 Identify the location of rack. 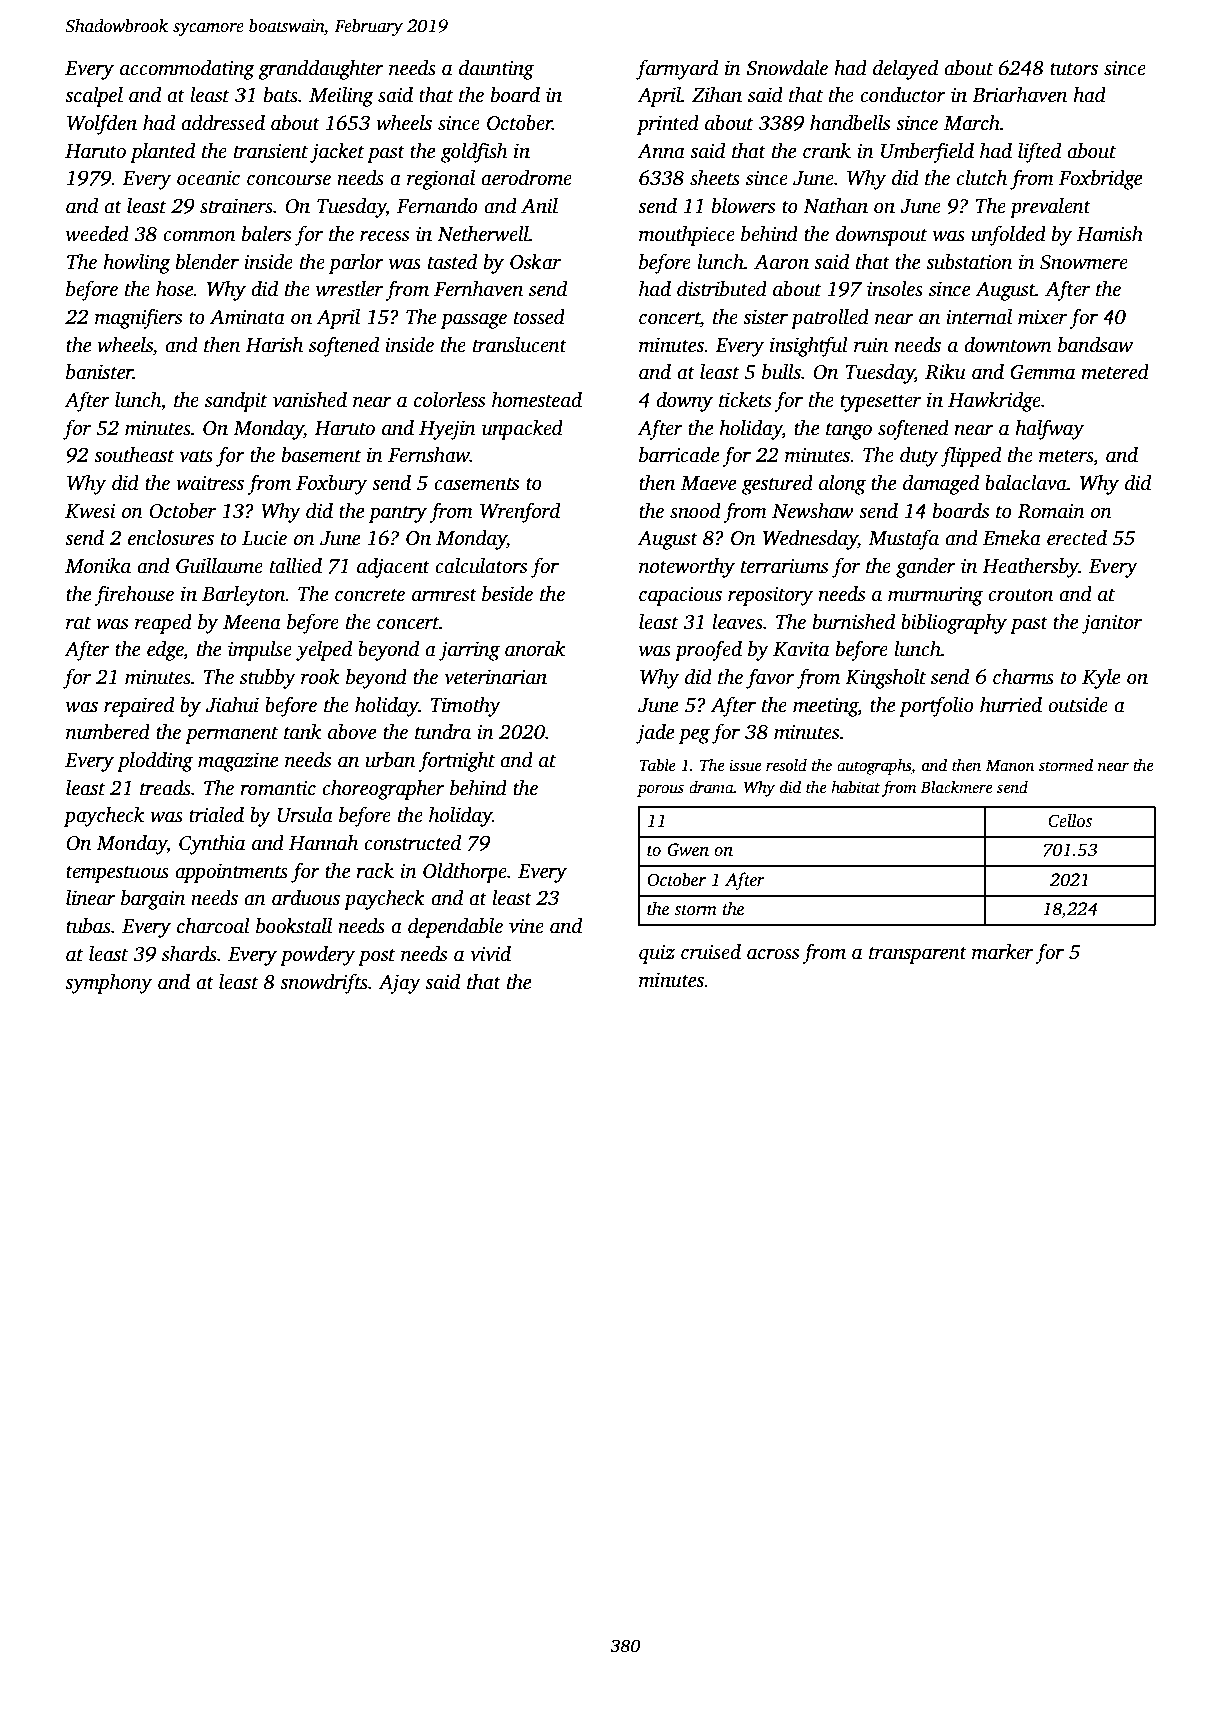
(375, 871).
